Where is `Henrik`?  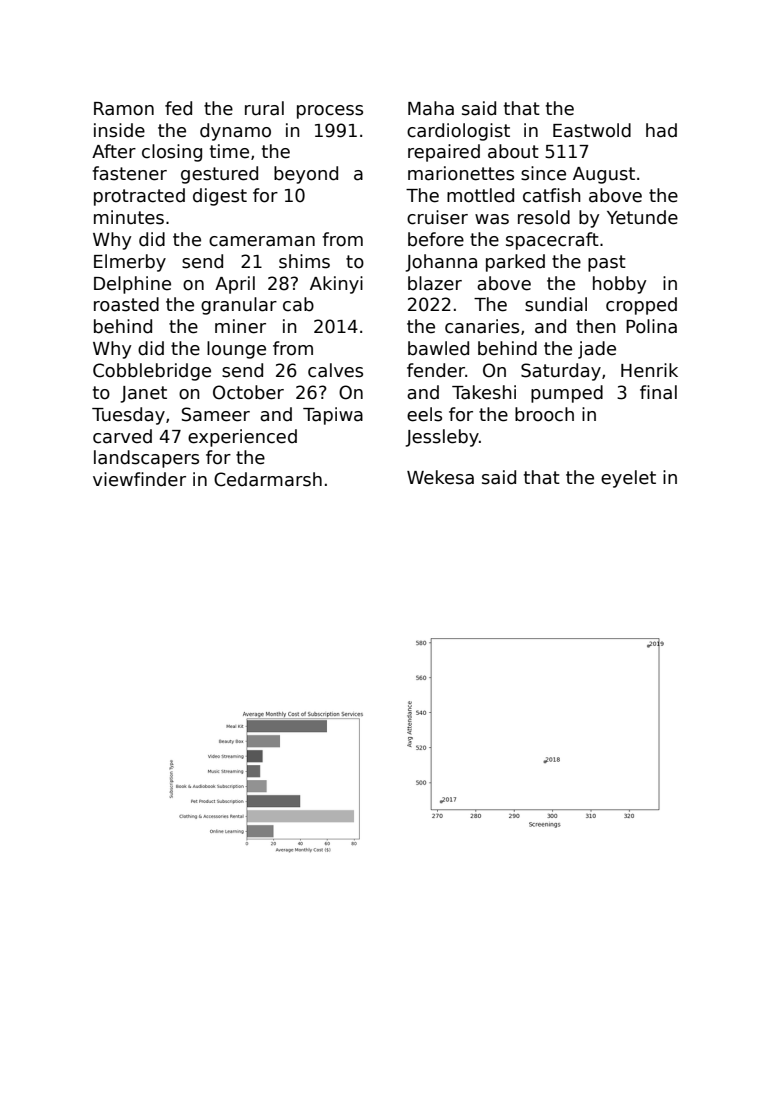 Henrik is located at coordinates (649, 370).
